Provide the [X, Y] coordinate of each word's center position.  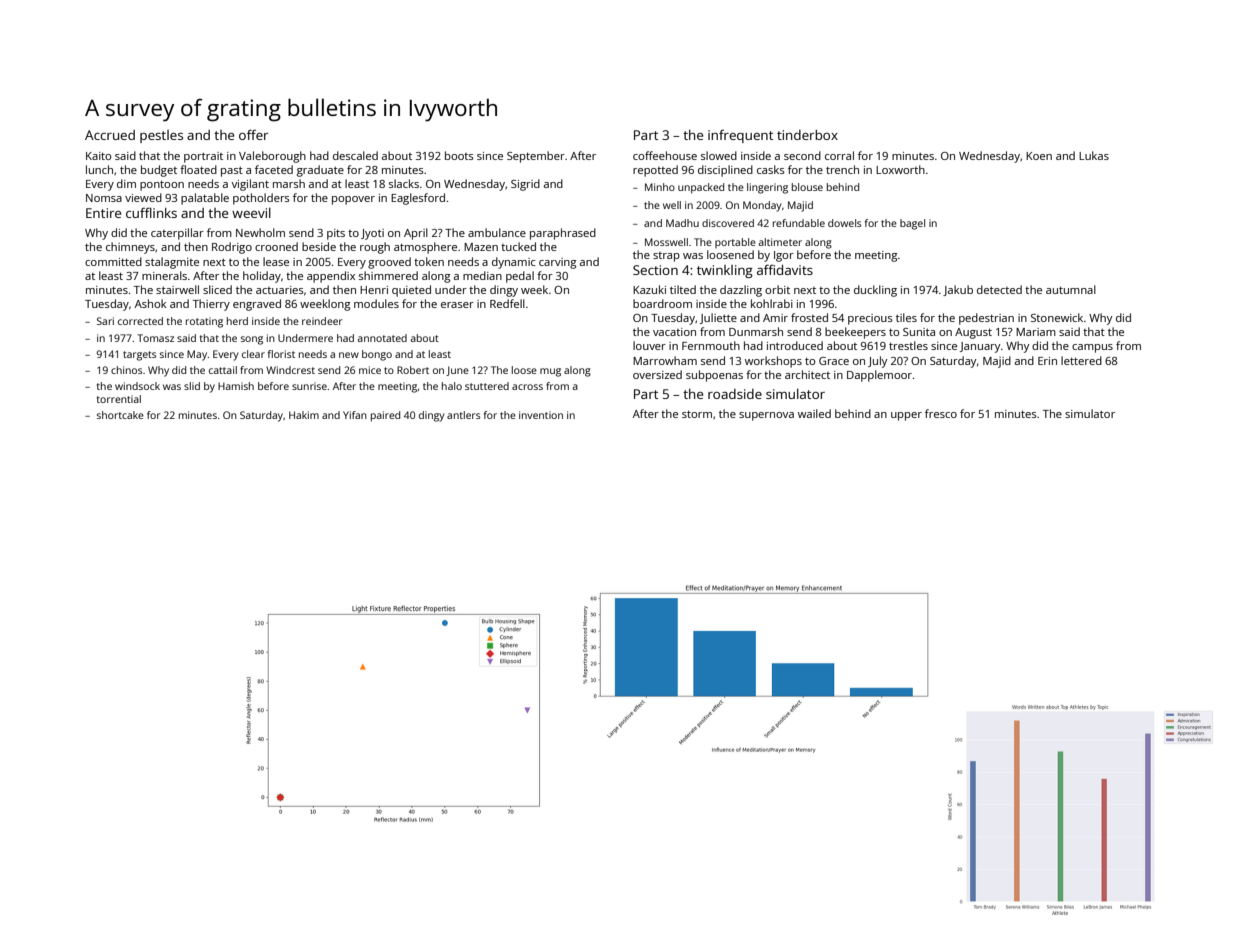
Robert [413, 370]
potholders [261, 199]
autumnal [1071, 289]
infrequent [740, 136]
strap [666, 257]
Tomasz [155, 338]
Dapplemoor [879, 376]
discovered [728, 223]
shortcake [120, 415]
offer [253, 134]
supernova [766, 416]
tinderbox [807, 135]
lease [276, 261]
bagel [912, 224]
